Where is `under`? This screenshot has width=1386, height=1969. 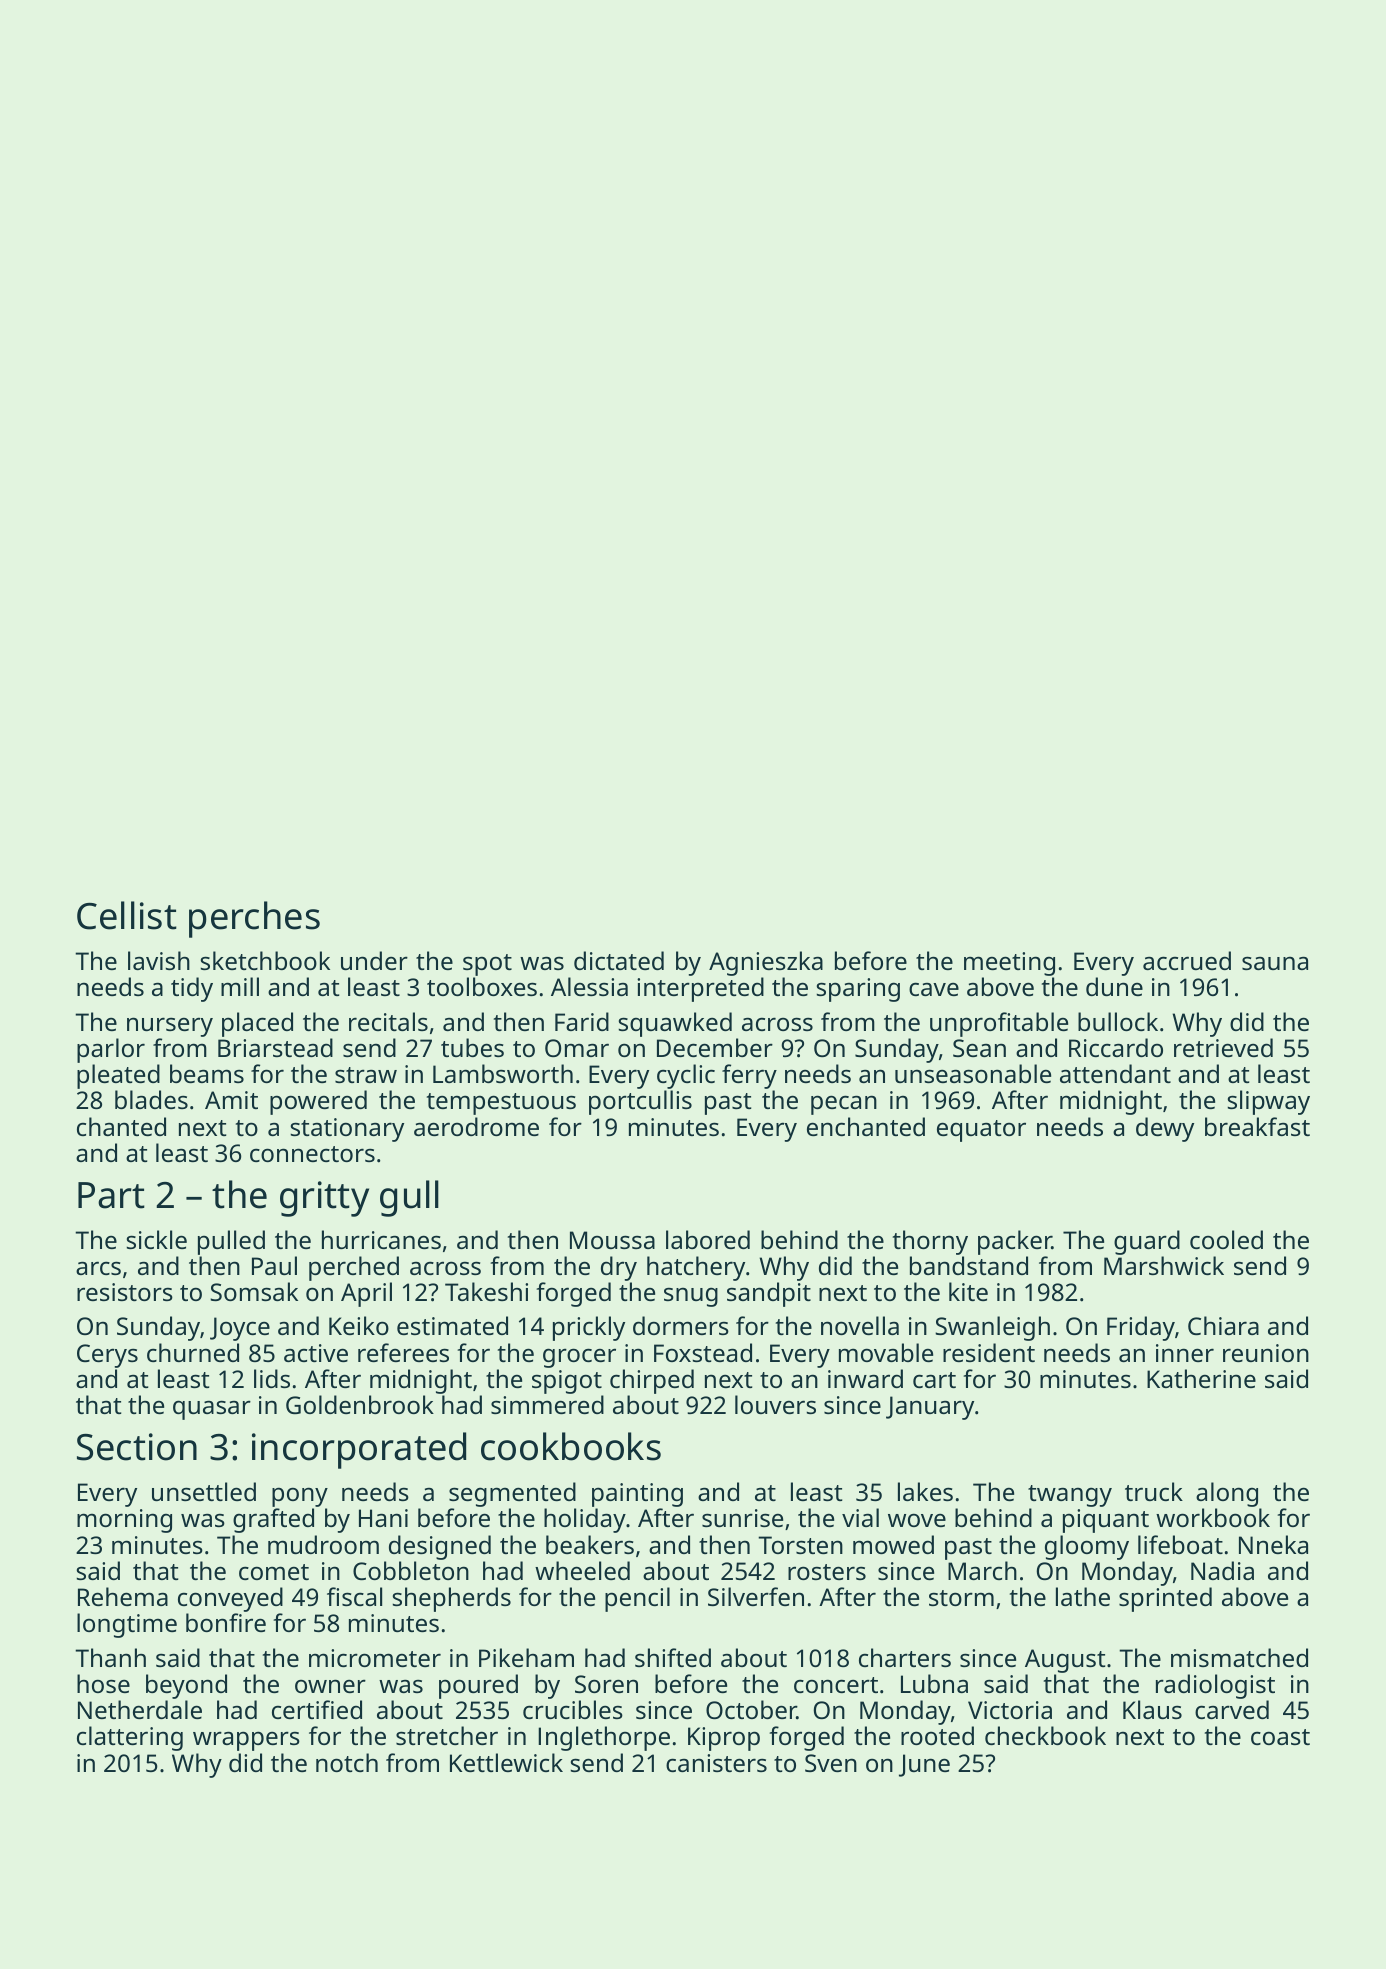
under is located at coordinates (374, 960).
